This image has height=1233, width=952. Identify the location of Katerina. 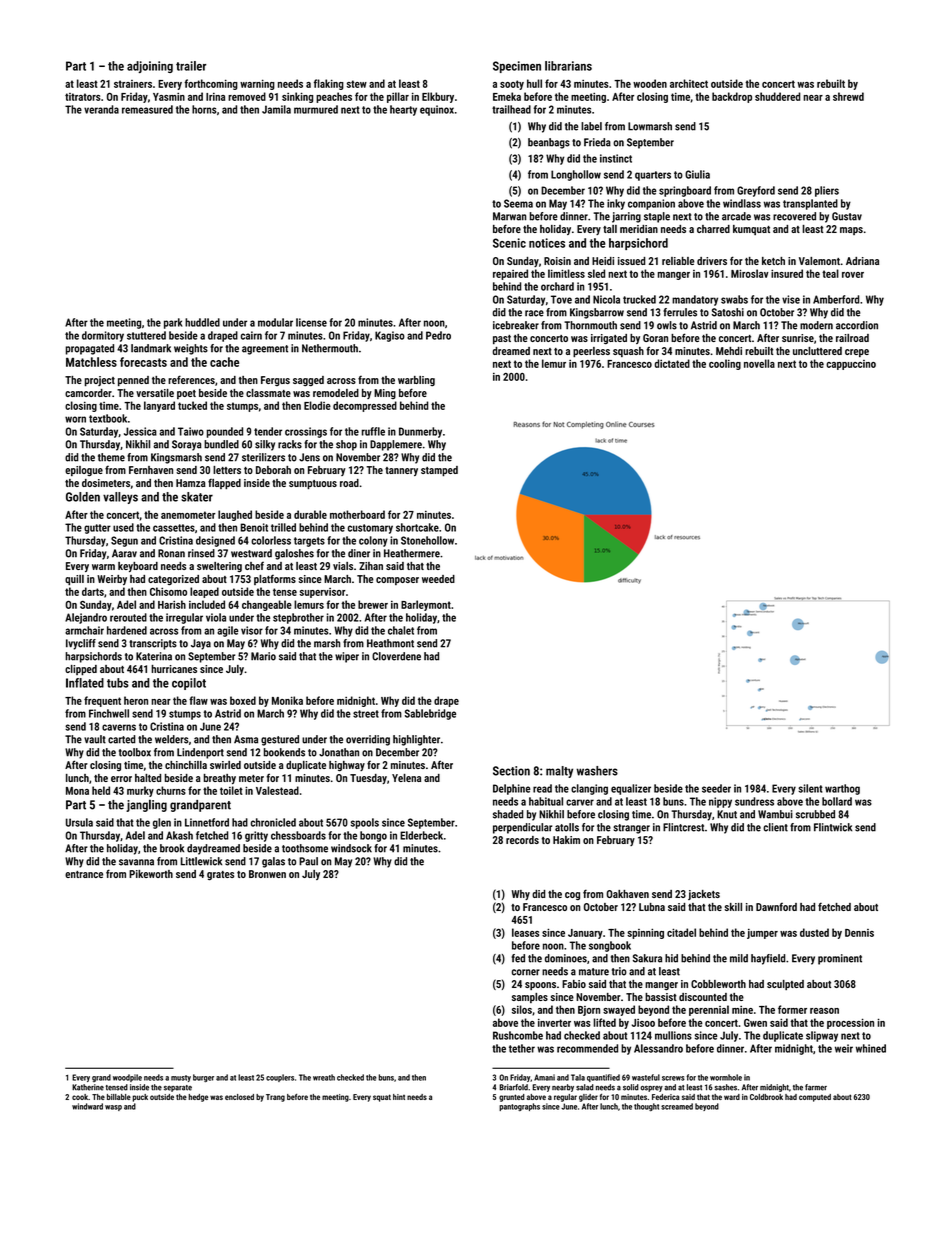
(154, 656).
